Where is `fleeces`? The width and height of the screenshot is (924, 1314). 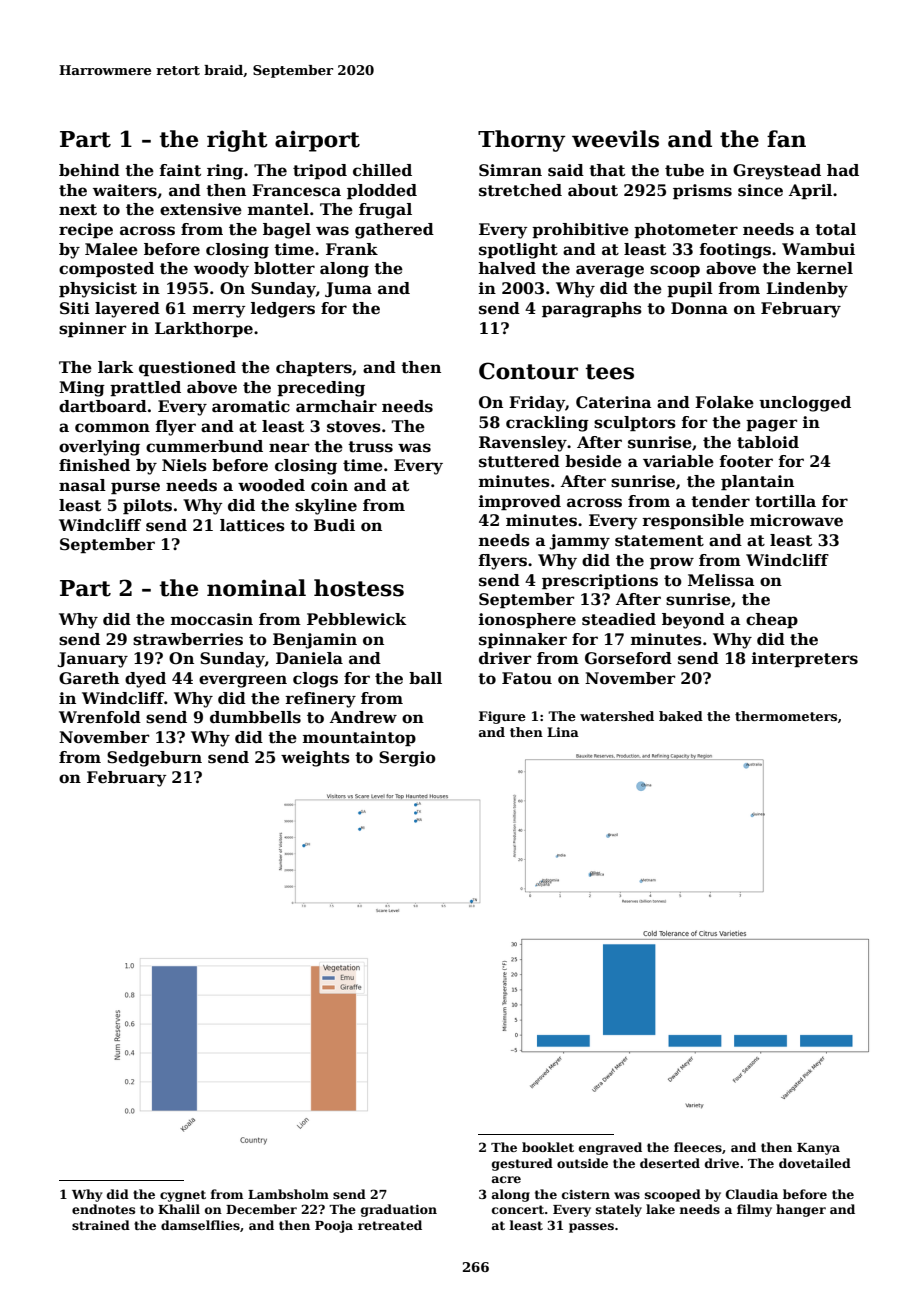 fleeces is located at coordinates (698, 1147).
